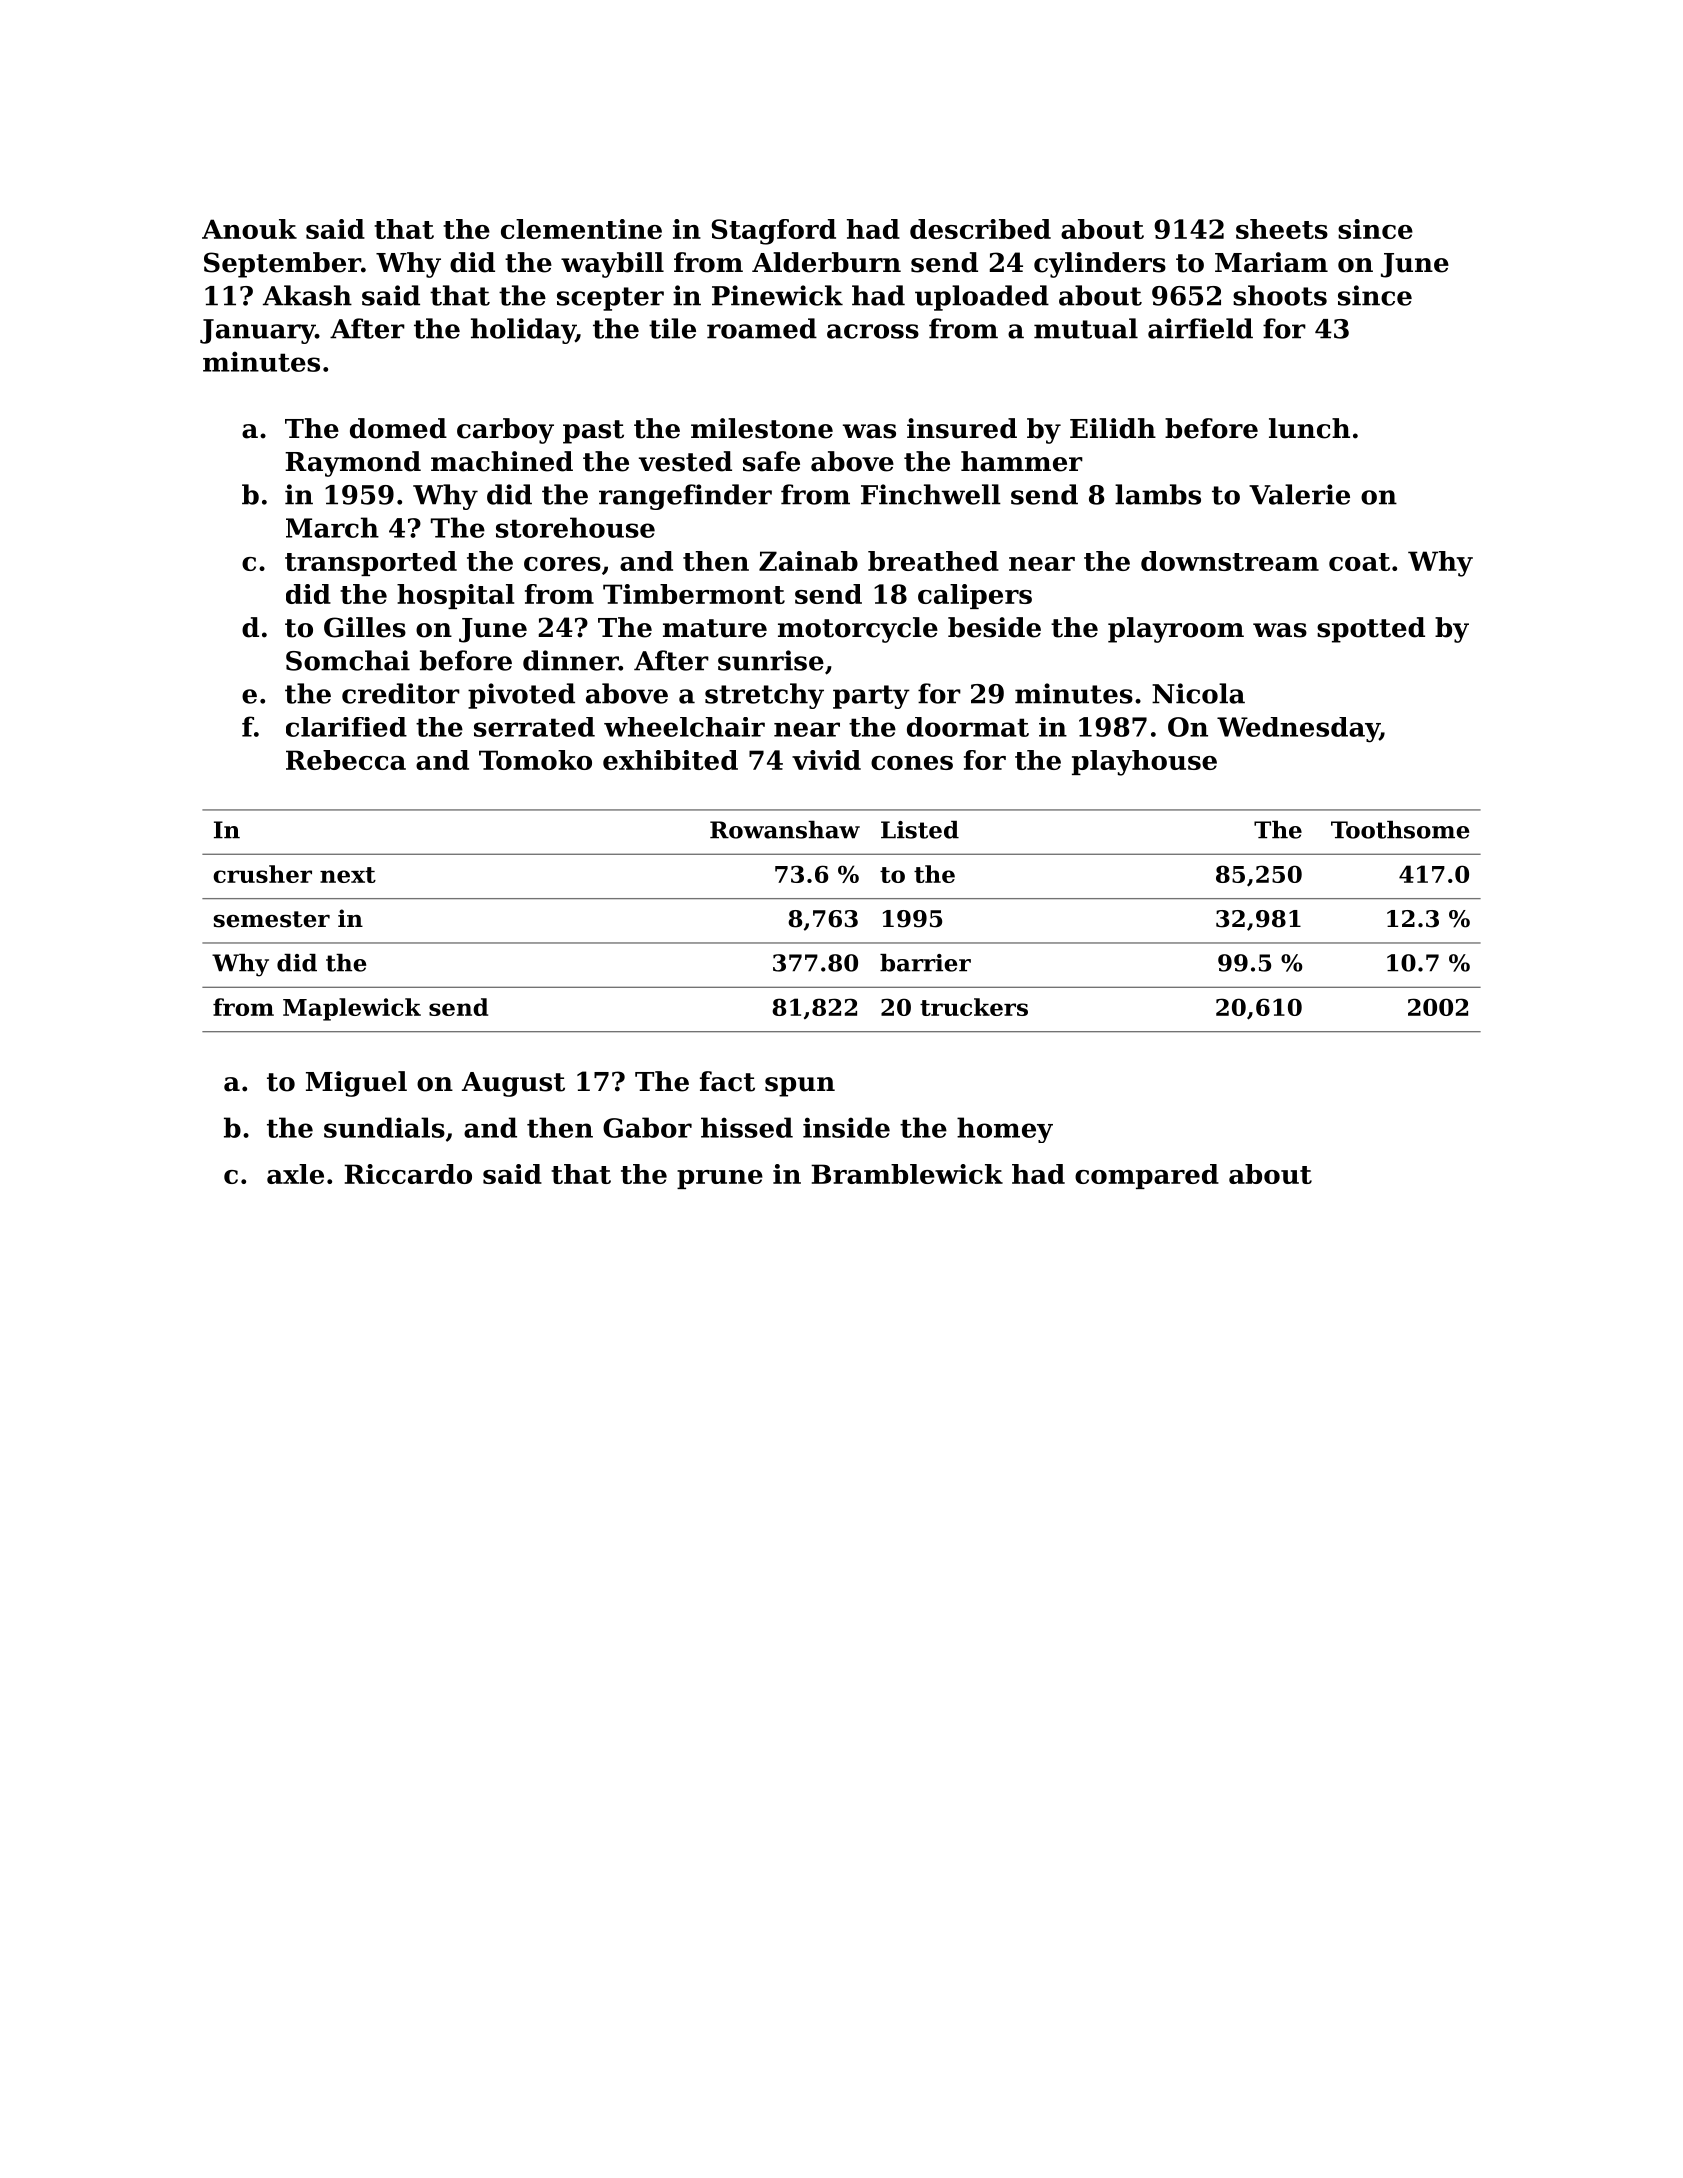 The width and height of the screenshot is (1683, 2178). I want to click on compared, so click(1147, 1176).
